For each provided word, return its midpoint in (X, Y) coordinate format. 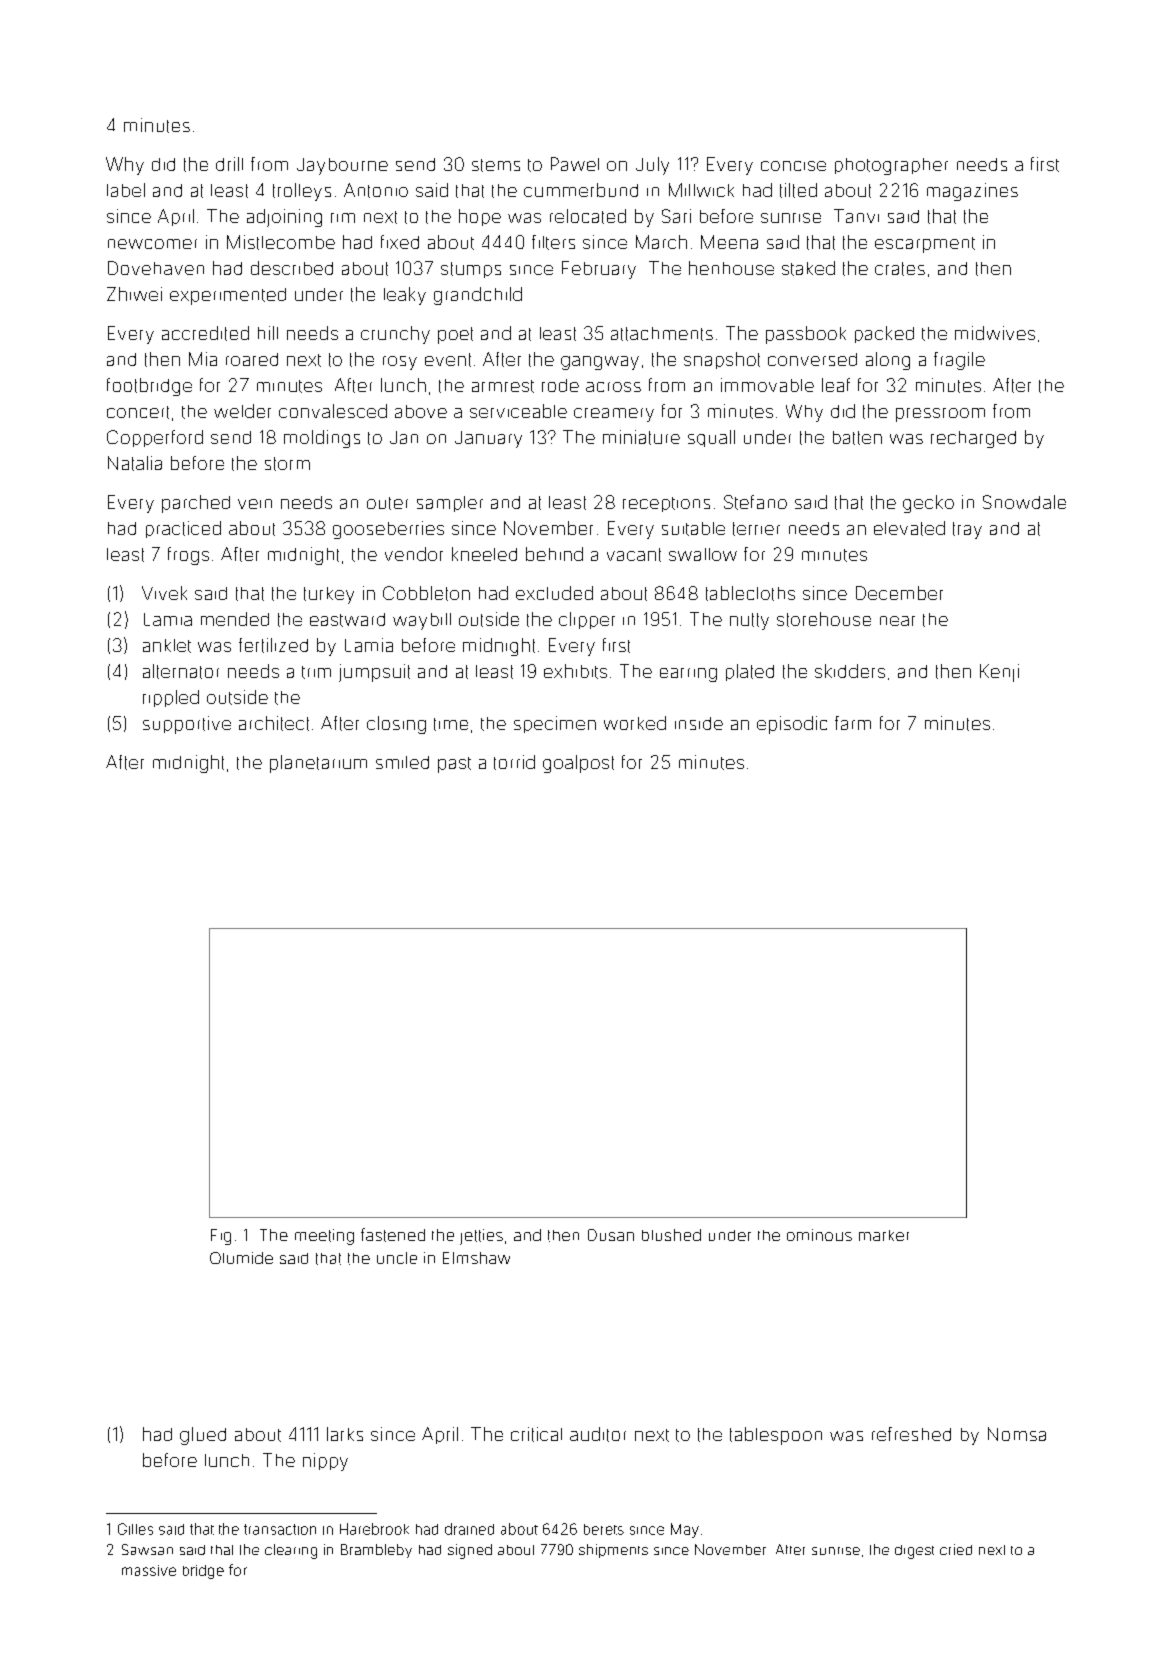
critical (536, 1434)
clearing (291, 1551)
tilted (798, 190)
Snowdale (1024, 502)
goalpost (578, 764)
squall (711, 438)
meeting (324, 1237)
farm (853, 723)
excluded (554, 593)
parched (196, 504)
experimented (228, 296)
